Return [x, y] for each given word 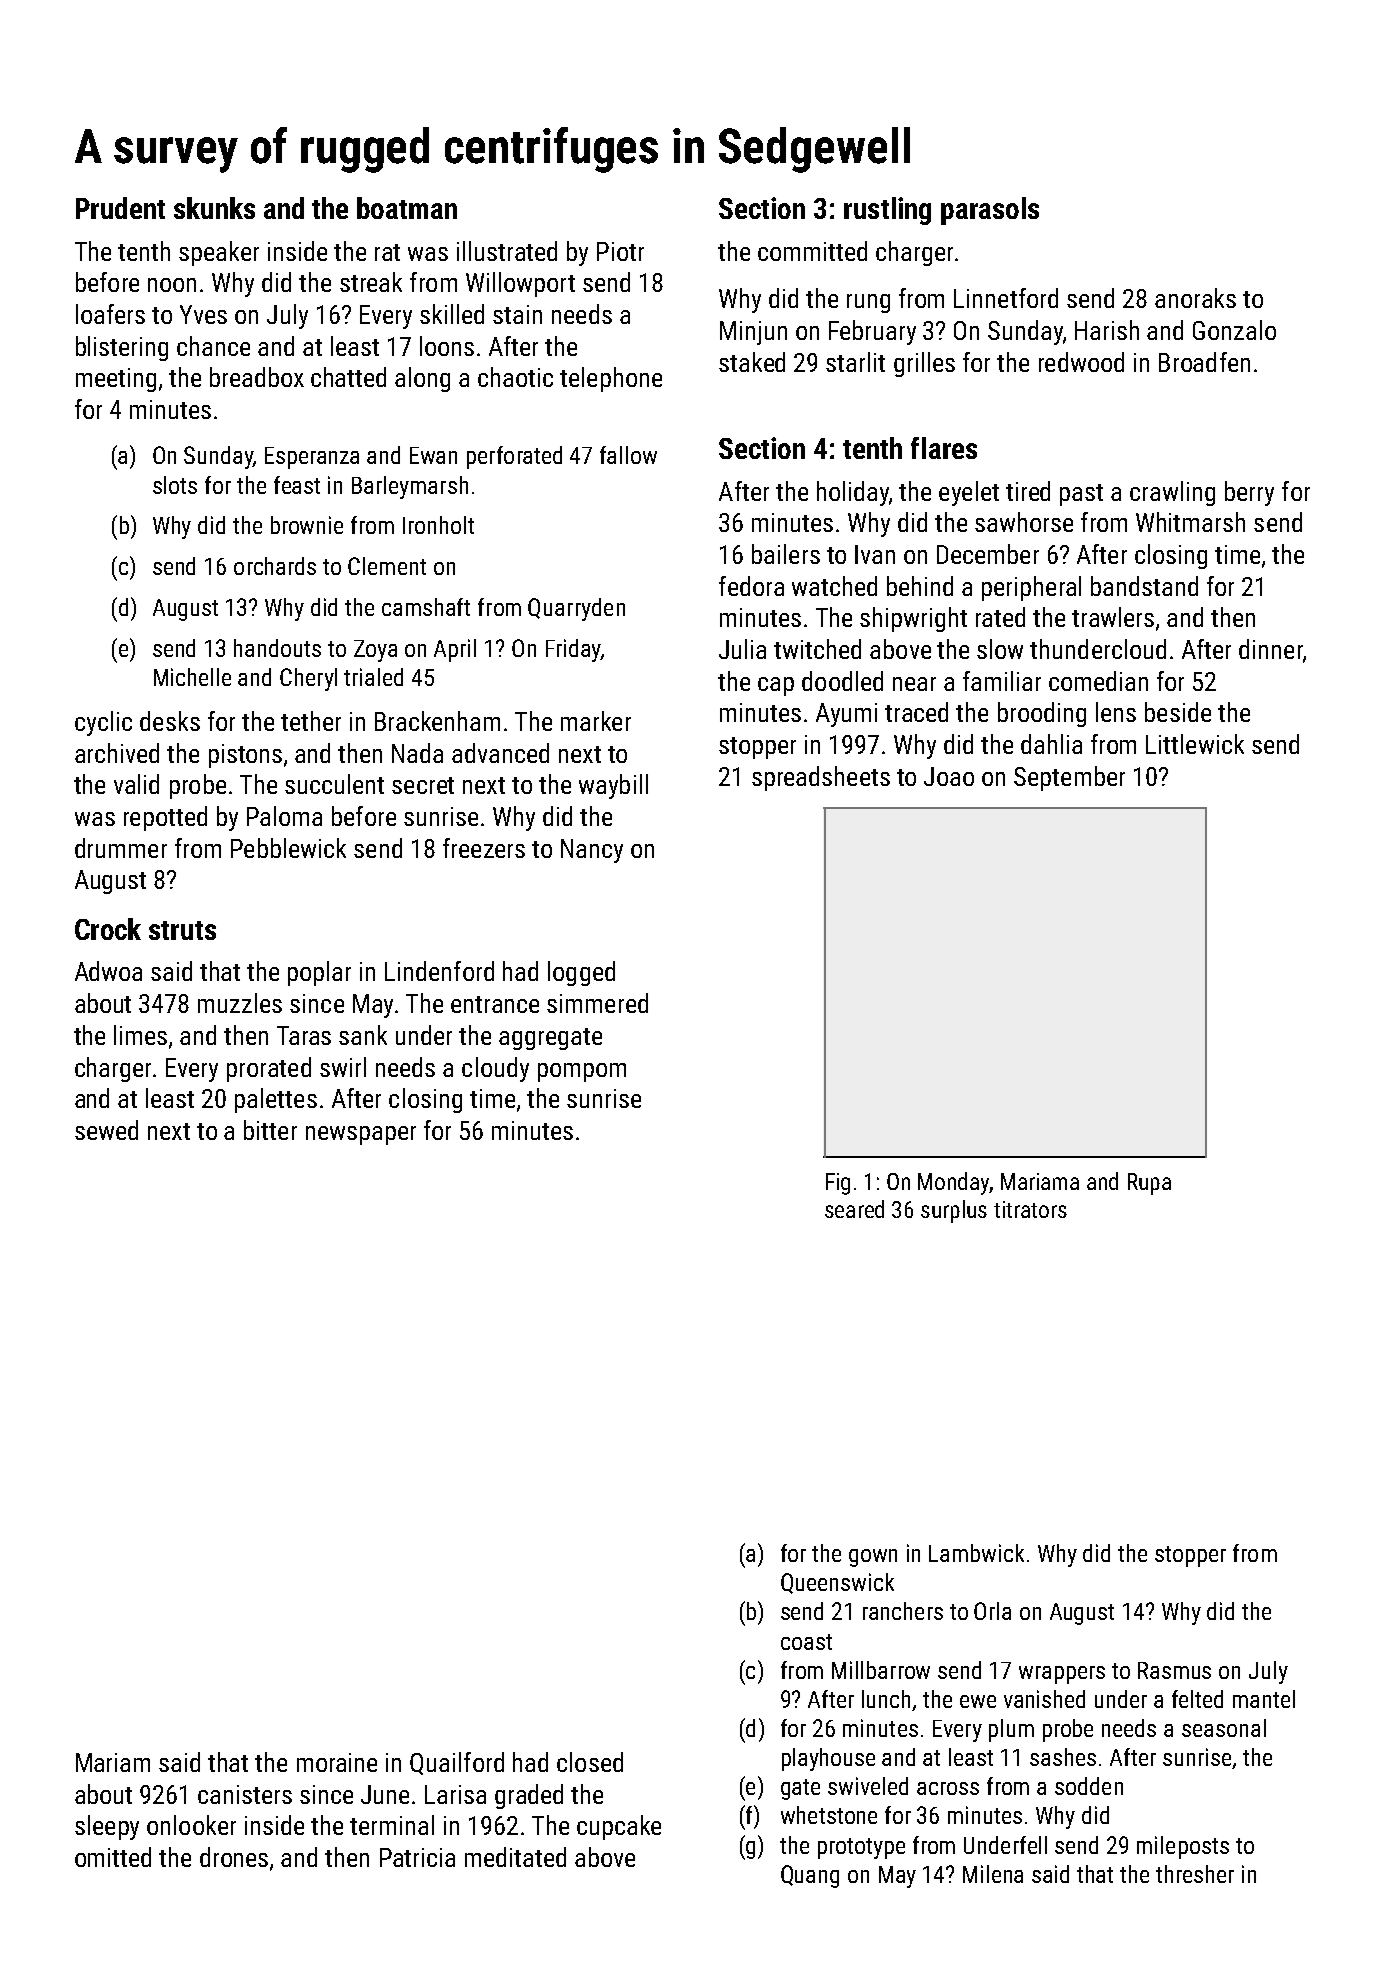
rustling [887, 211]
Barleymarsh [410, 487]
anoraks [1195, 298]
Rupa [1149, 1184]
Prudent [120, 208]
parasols [990, 211]
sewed [106, 1130]
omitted [113, 1857]
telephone [611, 379]
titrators [1030, 1209]
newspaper [361, 1135]
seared [854, 1209]
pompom [582, 1072]
